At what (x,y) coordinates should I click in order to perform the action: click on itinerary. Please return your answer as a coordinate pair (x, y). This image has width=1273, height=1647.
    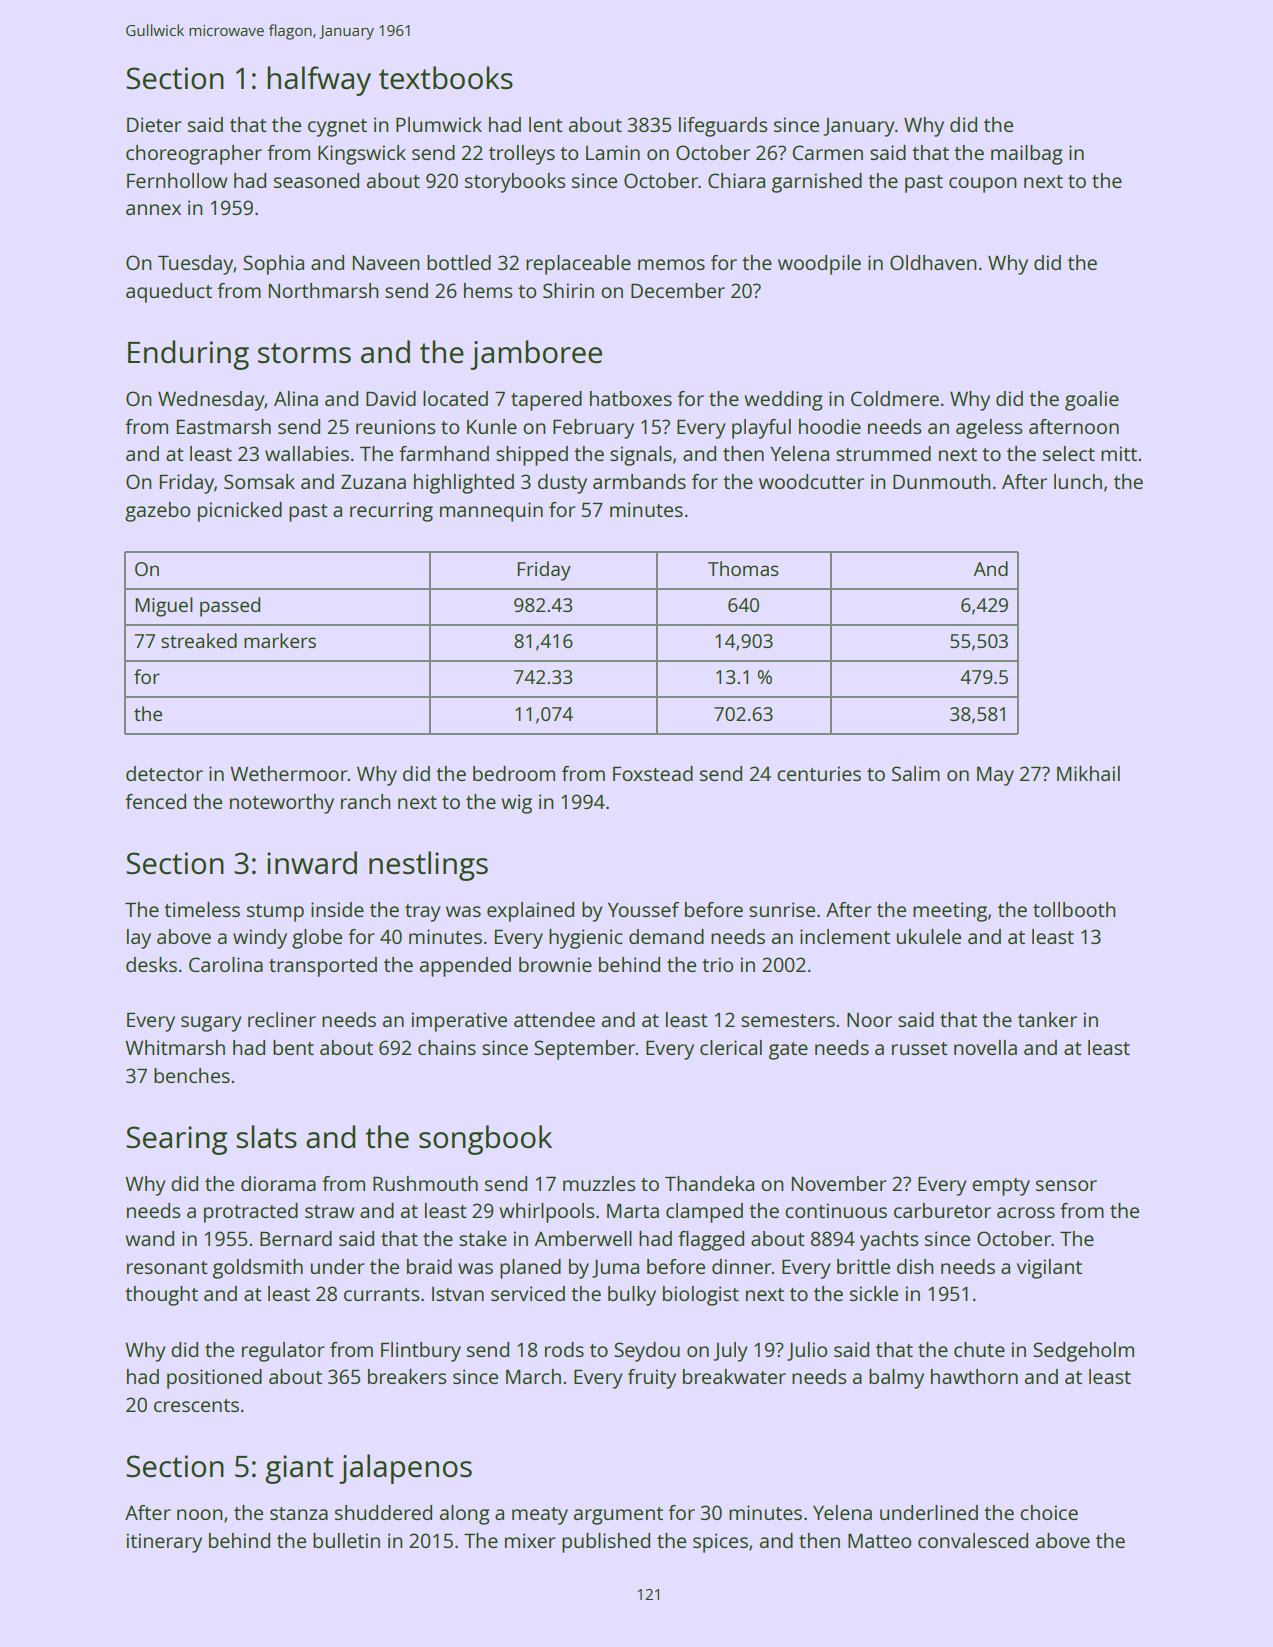
    Looking at the image, I should click on (164, 1543).
